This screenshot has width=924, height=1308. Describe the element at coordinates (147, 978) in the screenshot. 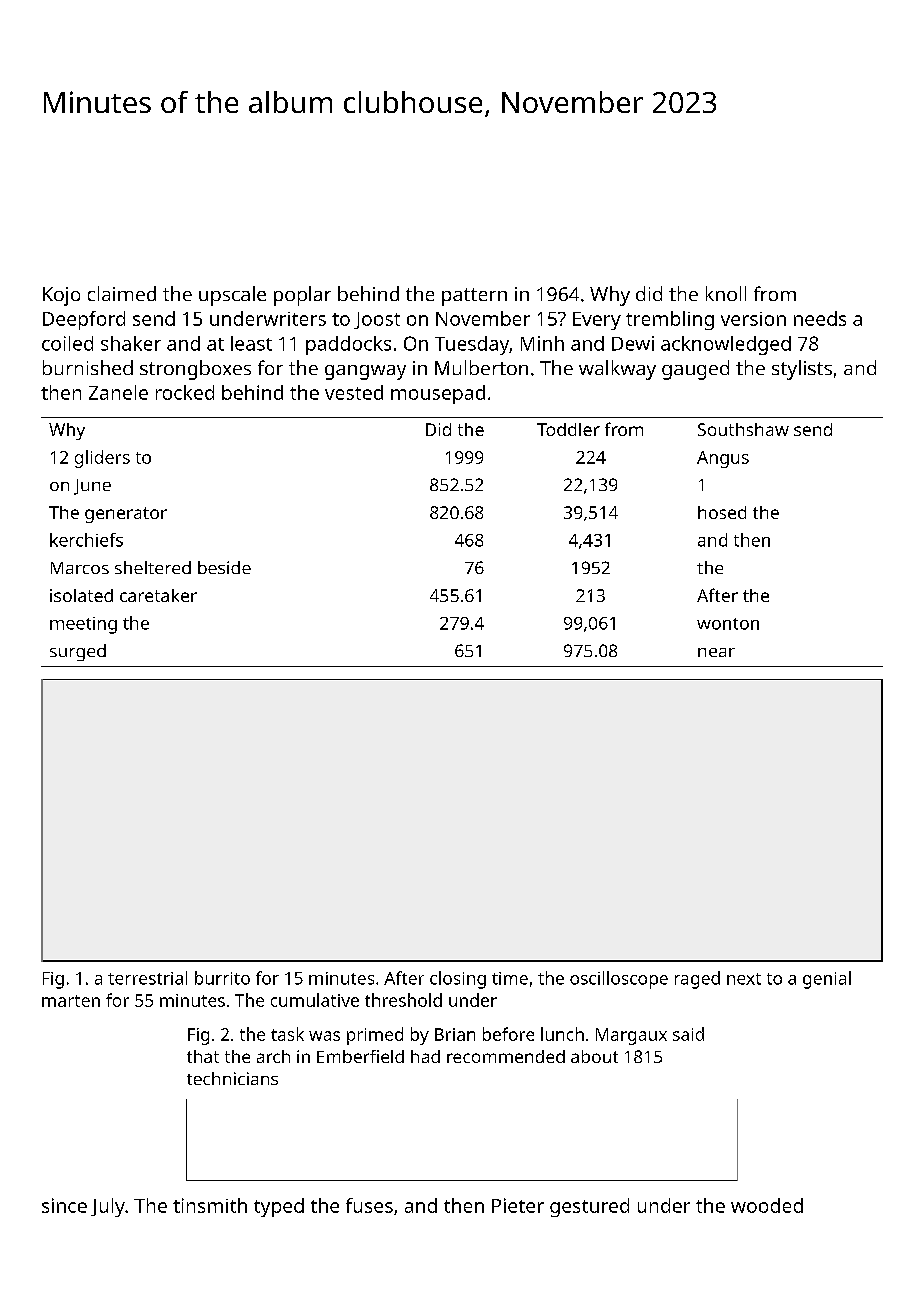

I see `terrestrial` at that location.
